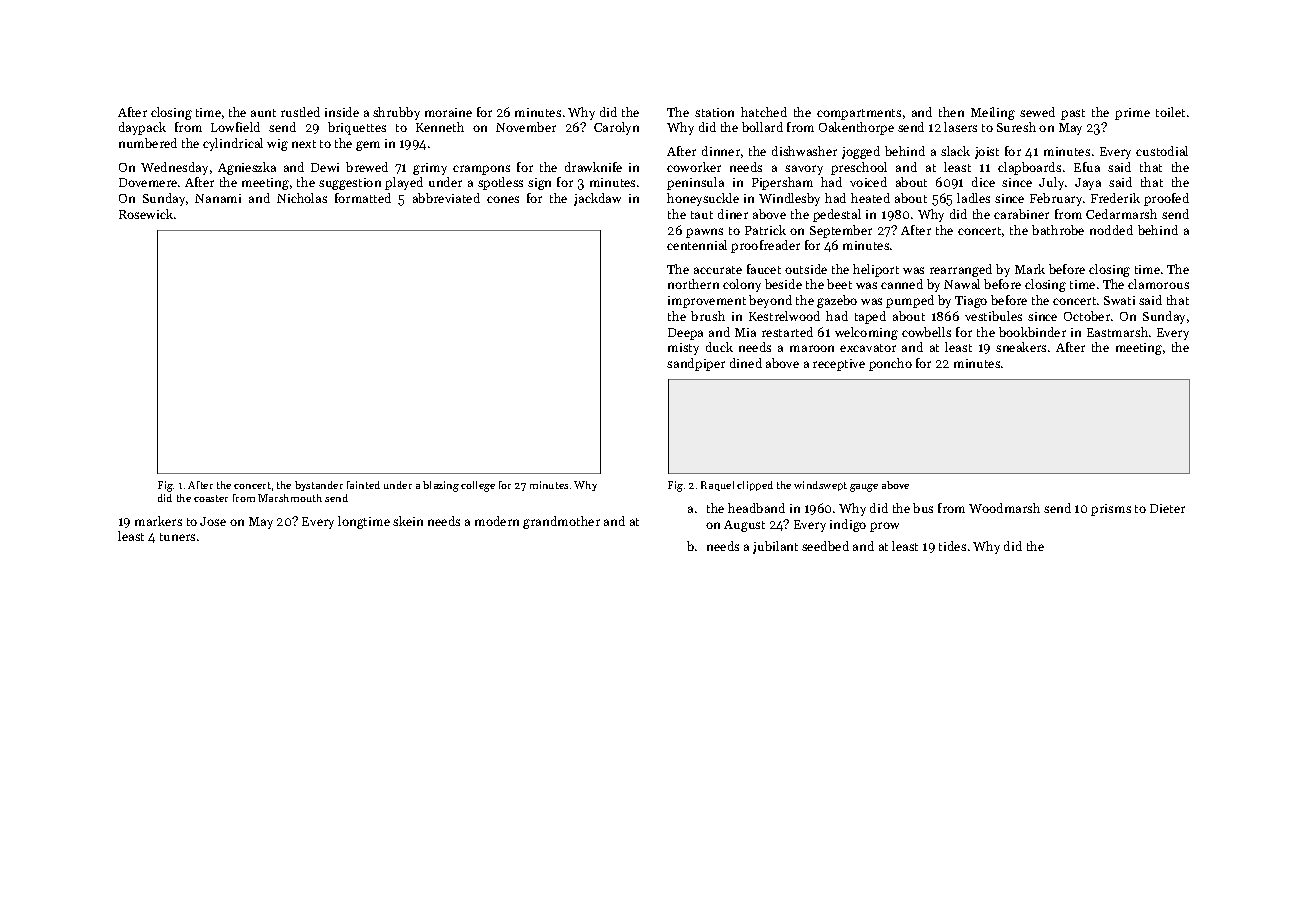 The width and height of the screenshot is (1308, 924). I want to click on played, so click(404, 183).
